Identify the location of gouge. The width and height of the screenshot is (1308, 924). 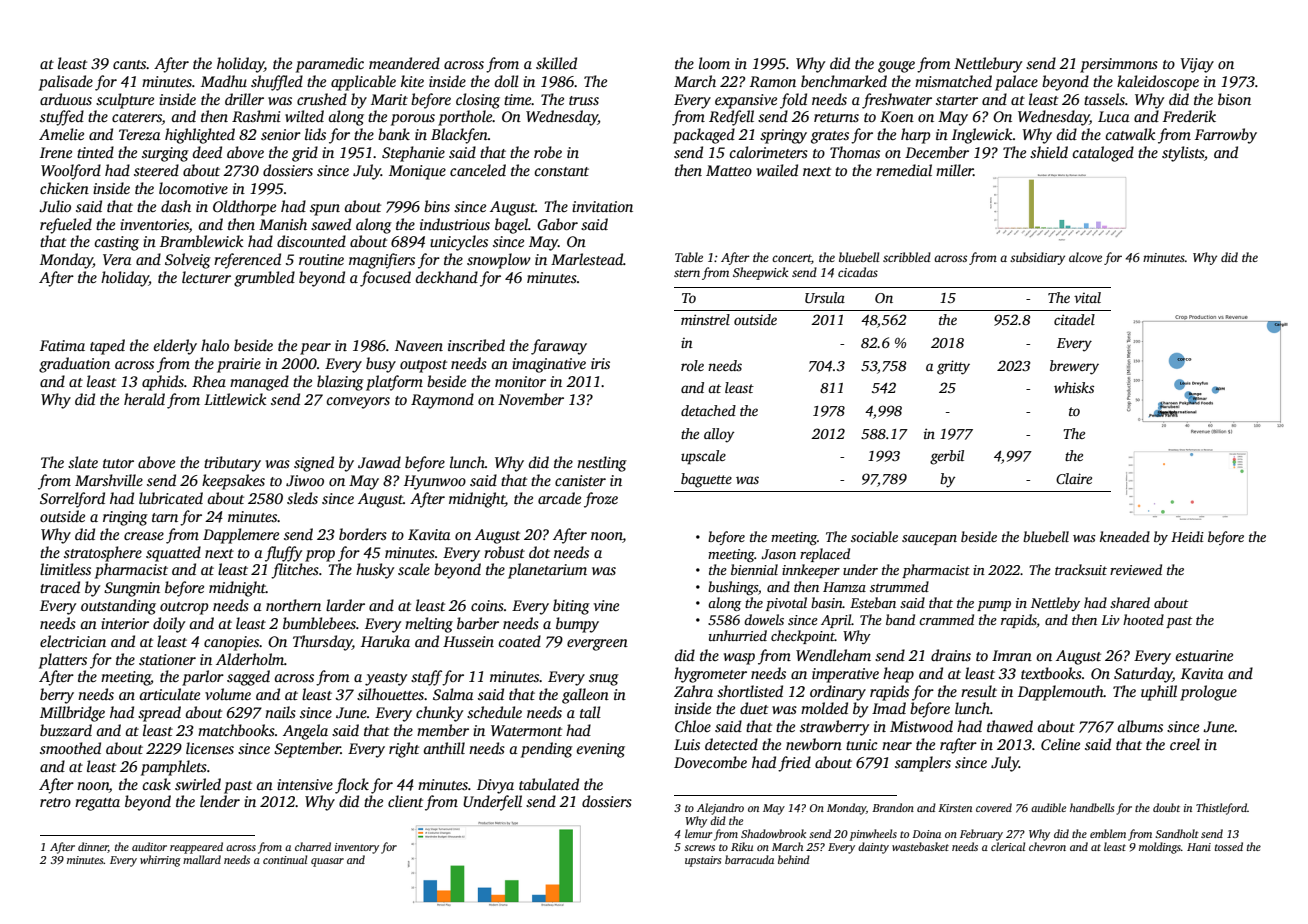
(896, 67).
